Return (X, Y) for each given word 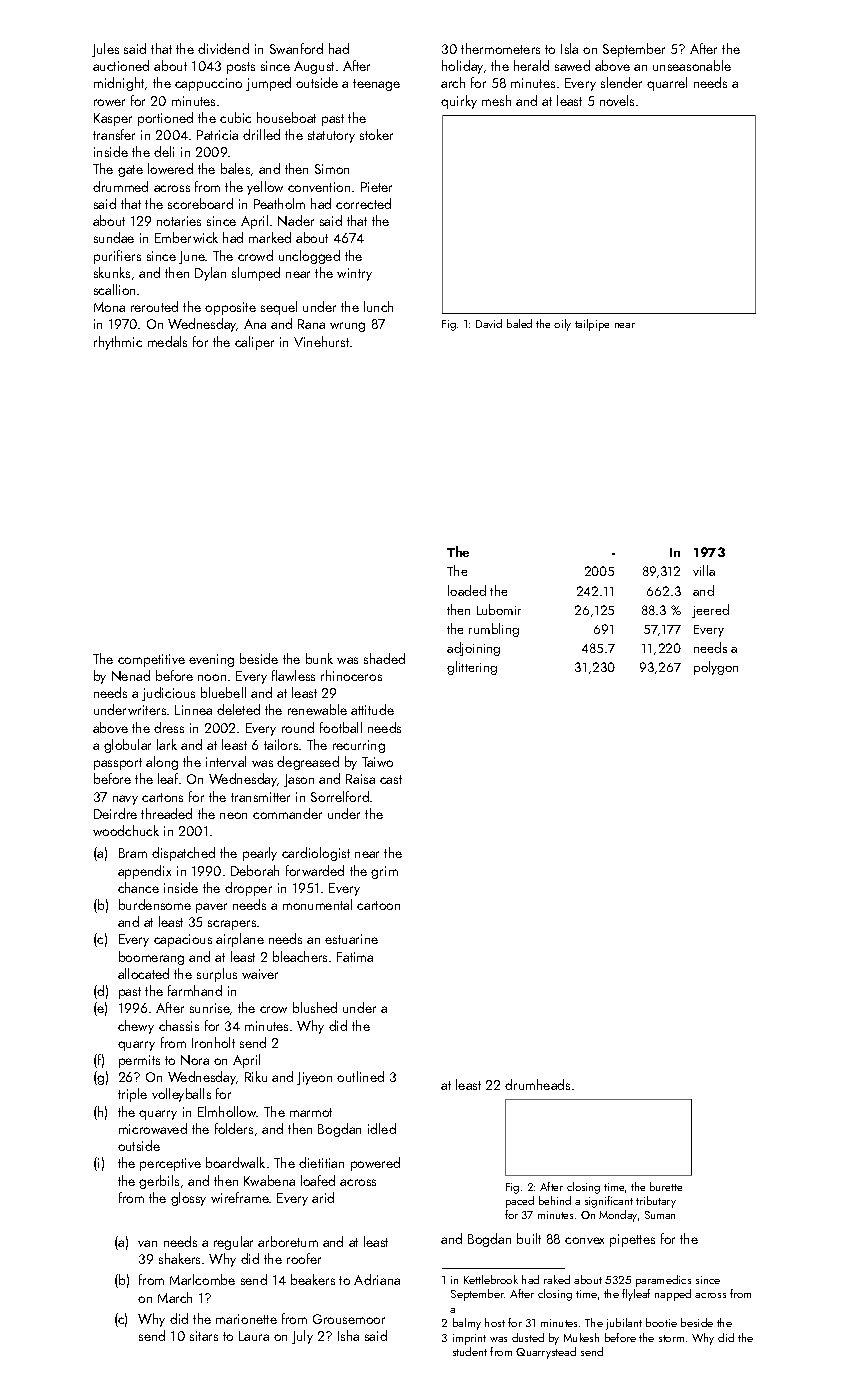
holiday (462, 67)
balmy (467, 1324)
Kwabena (269, 1180)
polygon (716, 668)
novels (617, 100)
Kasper (113, 119)
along (162, 763)
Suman (660, 1215)
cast (391, 779)
